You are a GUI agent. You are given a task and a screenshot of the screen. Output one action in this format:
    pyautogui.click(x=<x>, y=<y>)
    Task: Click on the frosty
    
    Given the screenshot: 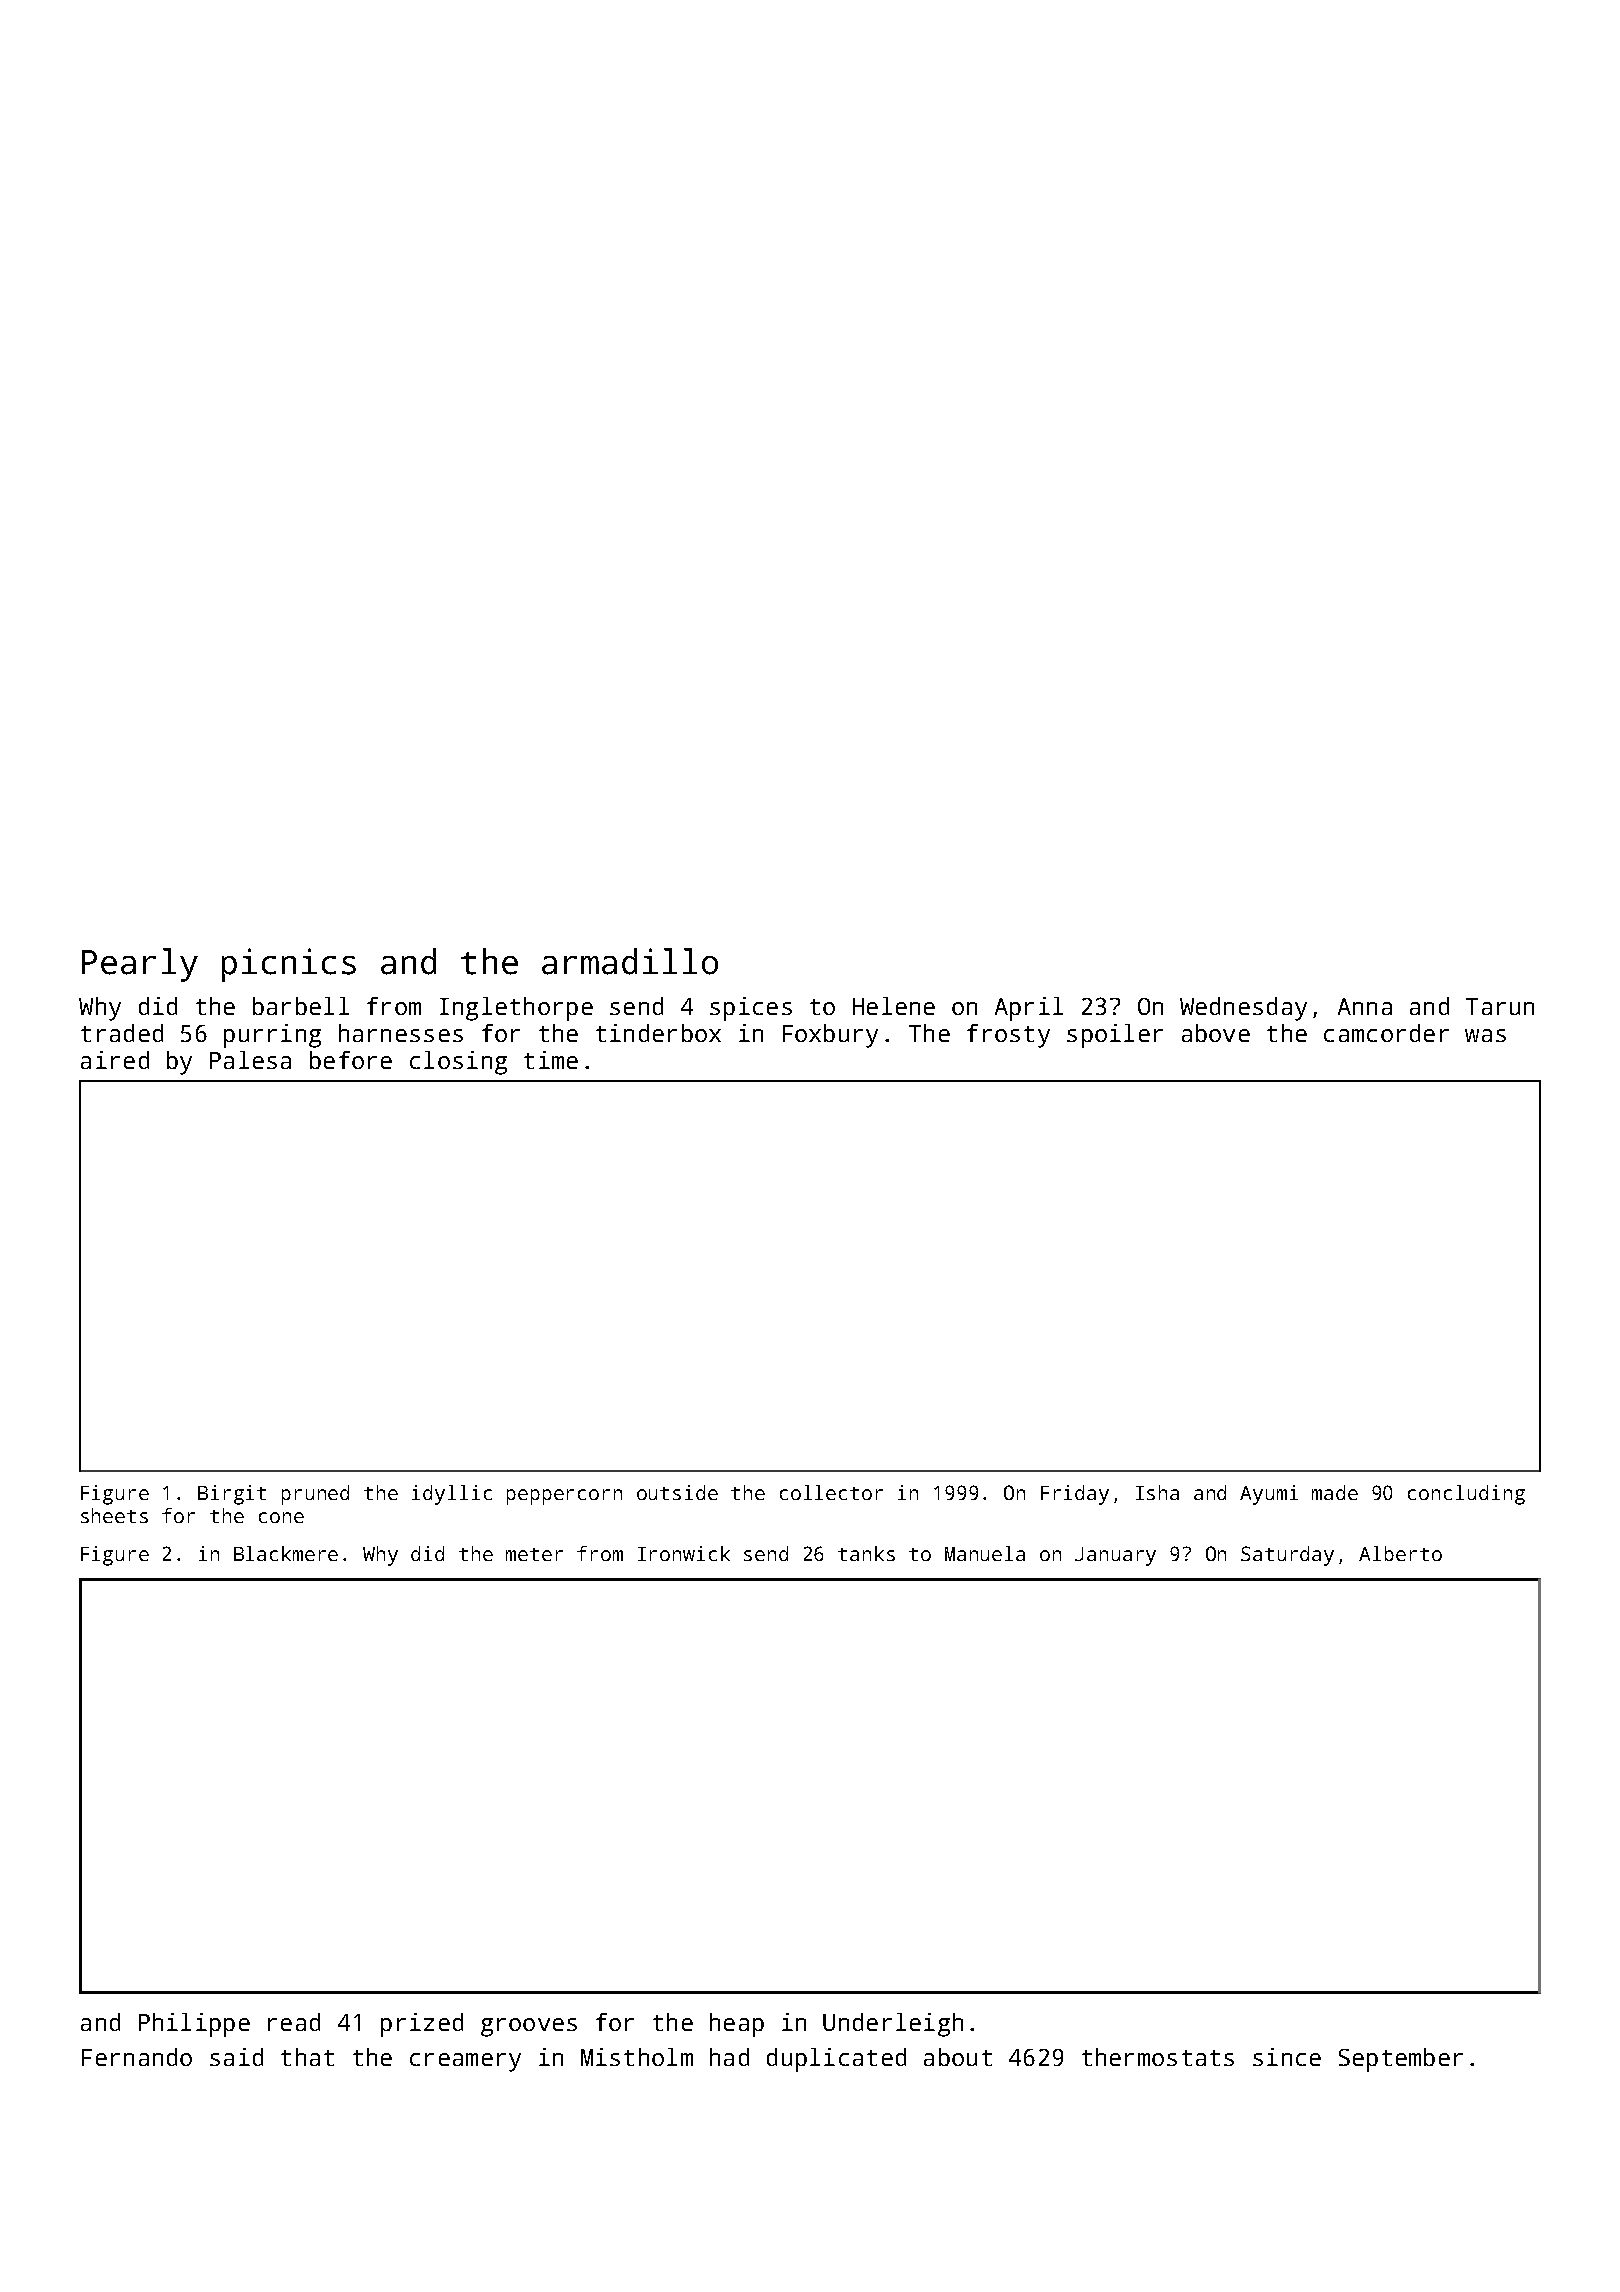 What is the action you would take?
    pyautogui.click(x=1008, y=1036)
